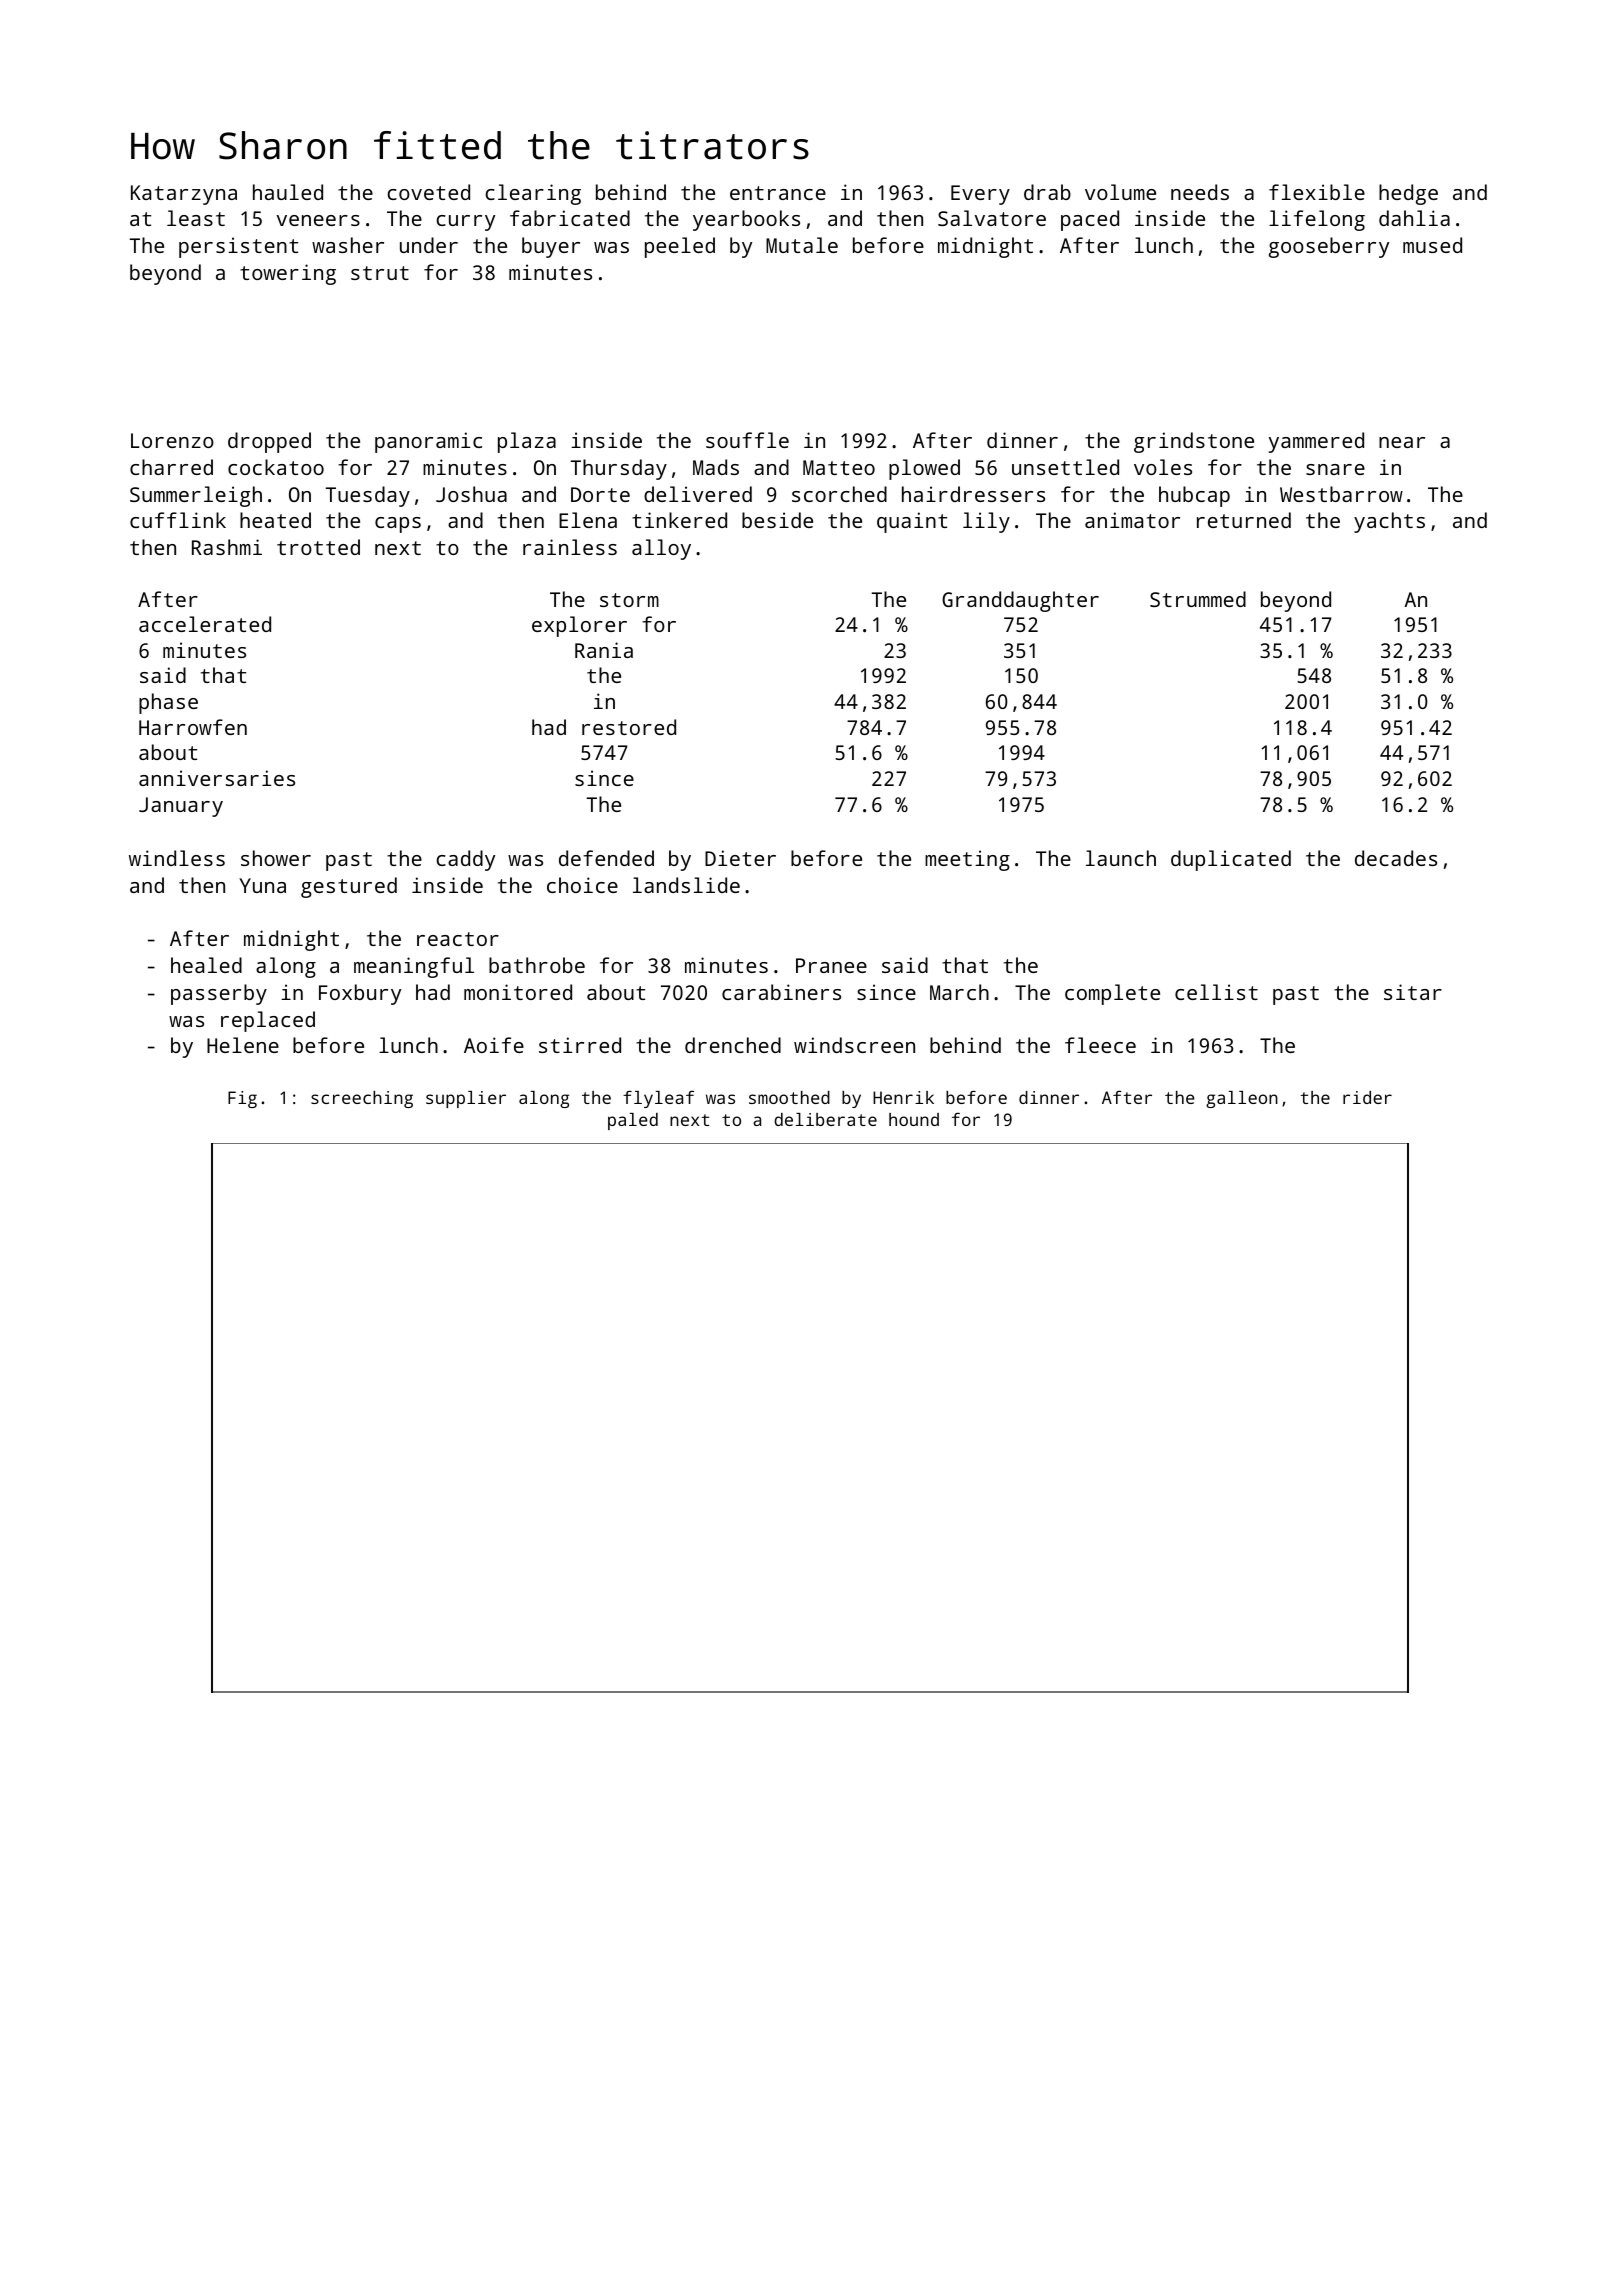 This image has width=1620, height=2292. I want to click on strut, so click(380, 273).
